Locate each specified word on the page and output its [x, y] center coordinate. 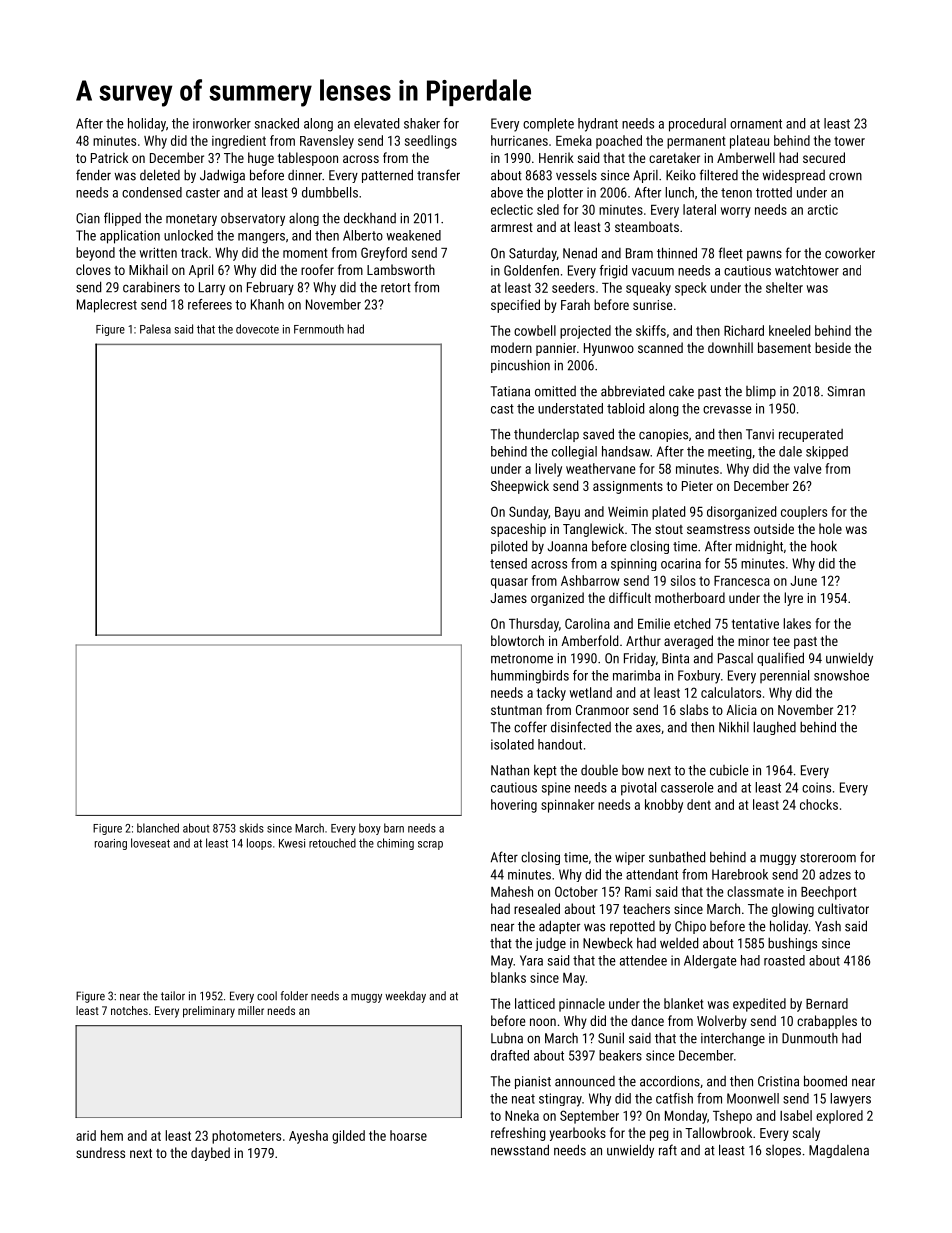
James [509, 598]
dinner [305, 175]
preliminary [209, 1012]
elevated [376, 123]
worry [736, 212]
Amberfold [589, 640]
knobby [664, 806]
